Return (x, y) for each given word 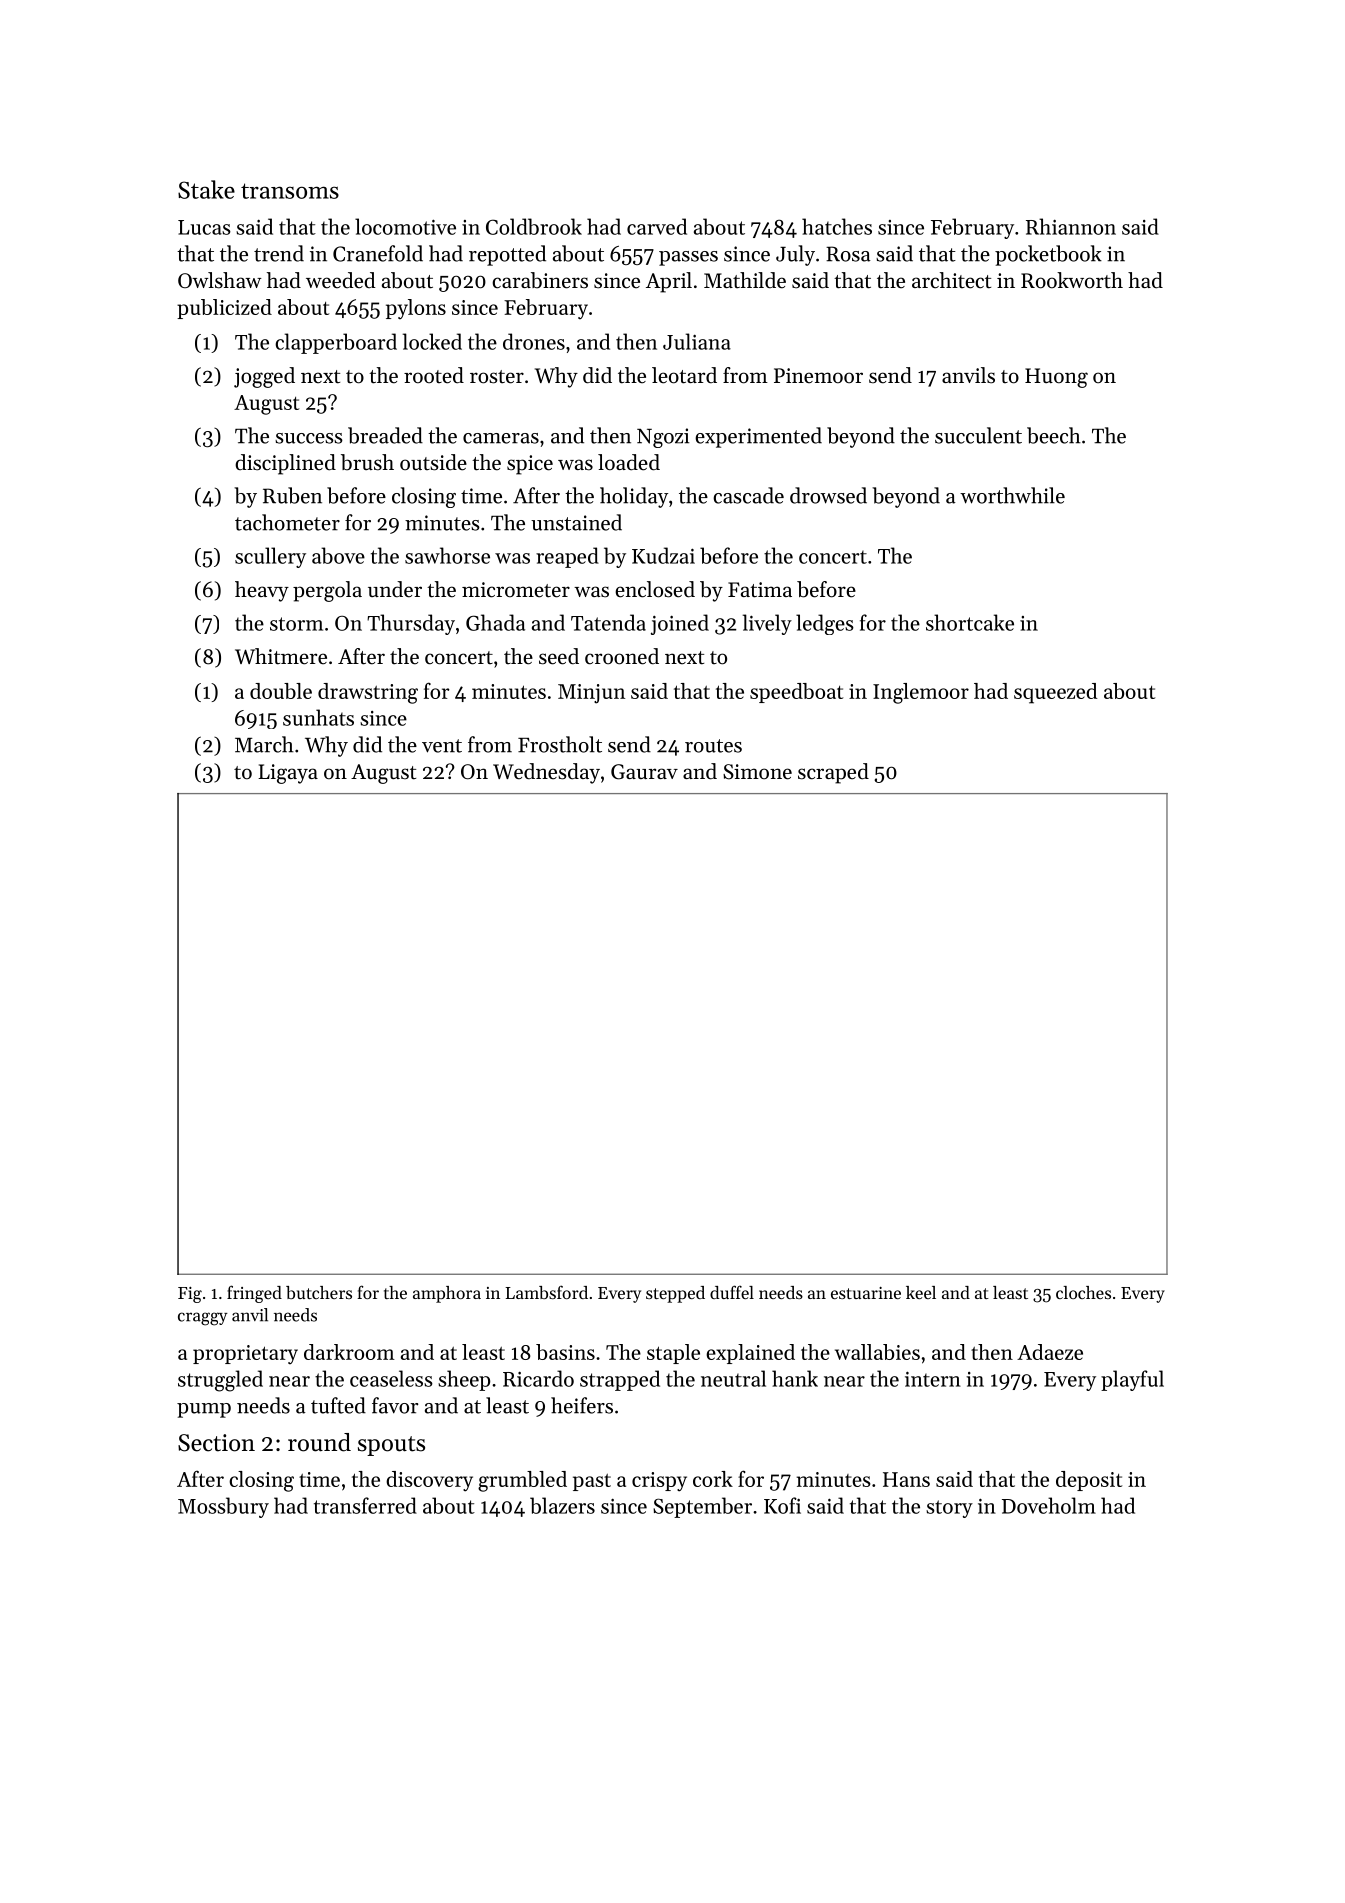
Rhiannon (1071, 226)
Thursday (411, 624)
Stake (206, 189)
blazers (562, 1505)
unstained (576, 522)
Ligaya (288, 774)
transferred (365, 1505)
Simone (757, 772)
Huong (1056, 378)
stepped (675, 1294)
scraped (833, 773)
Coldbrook (534, 226)
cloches (1083, 1292)
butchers (319, 1292)
